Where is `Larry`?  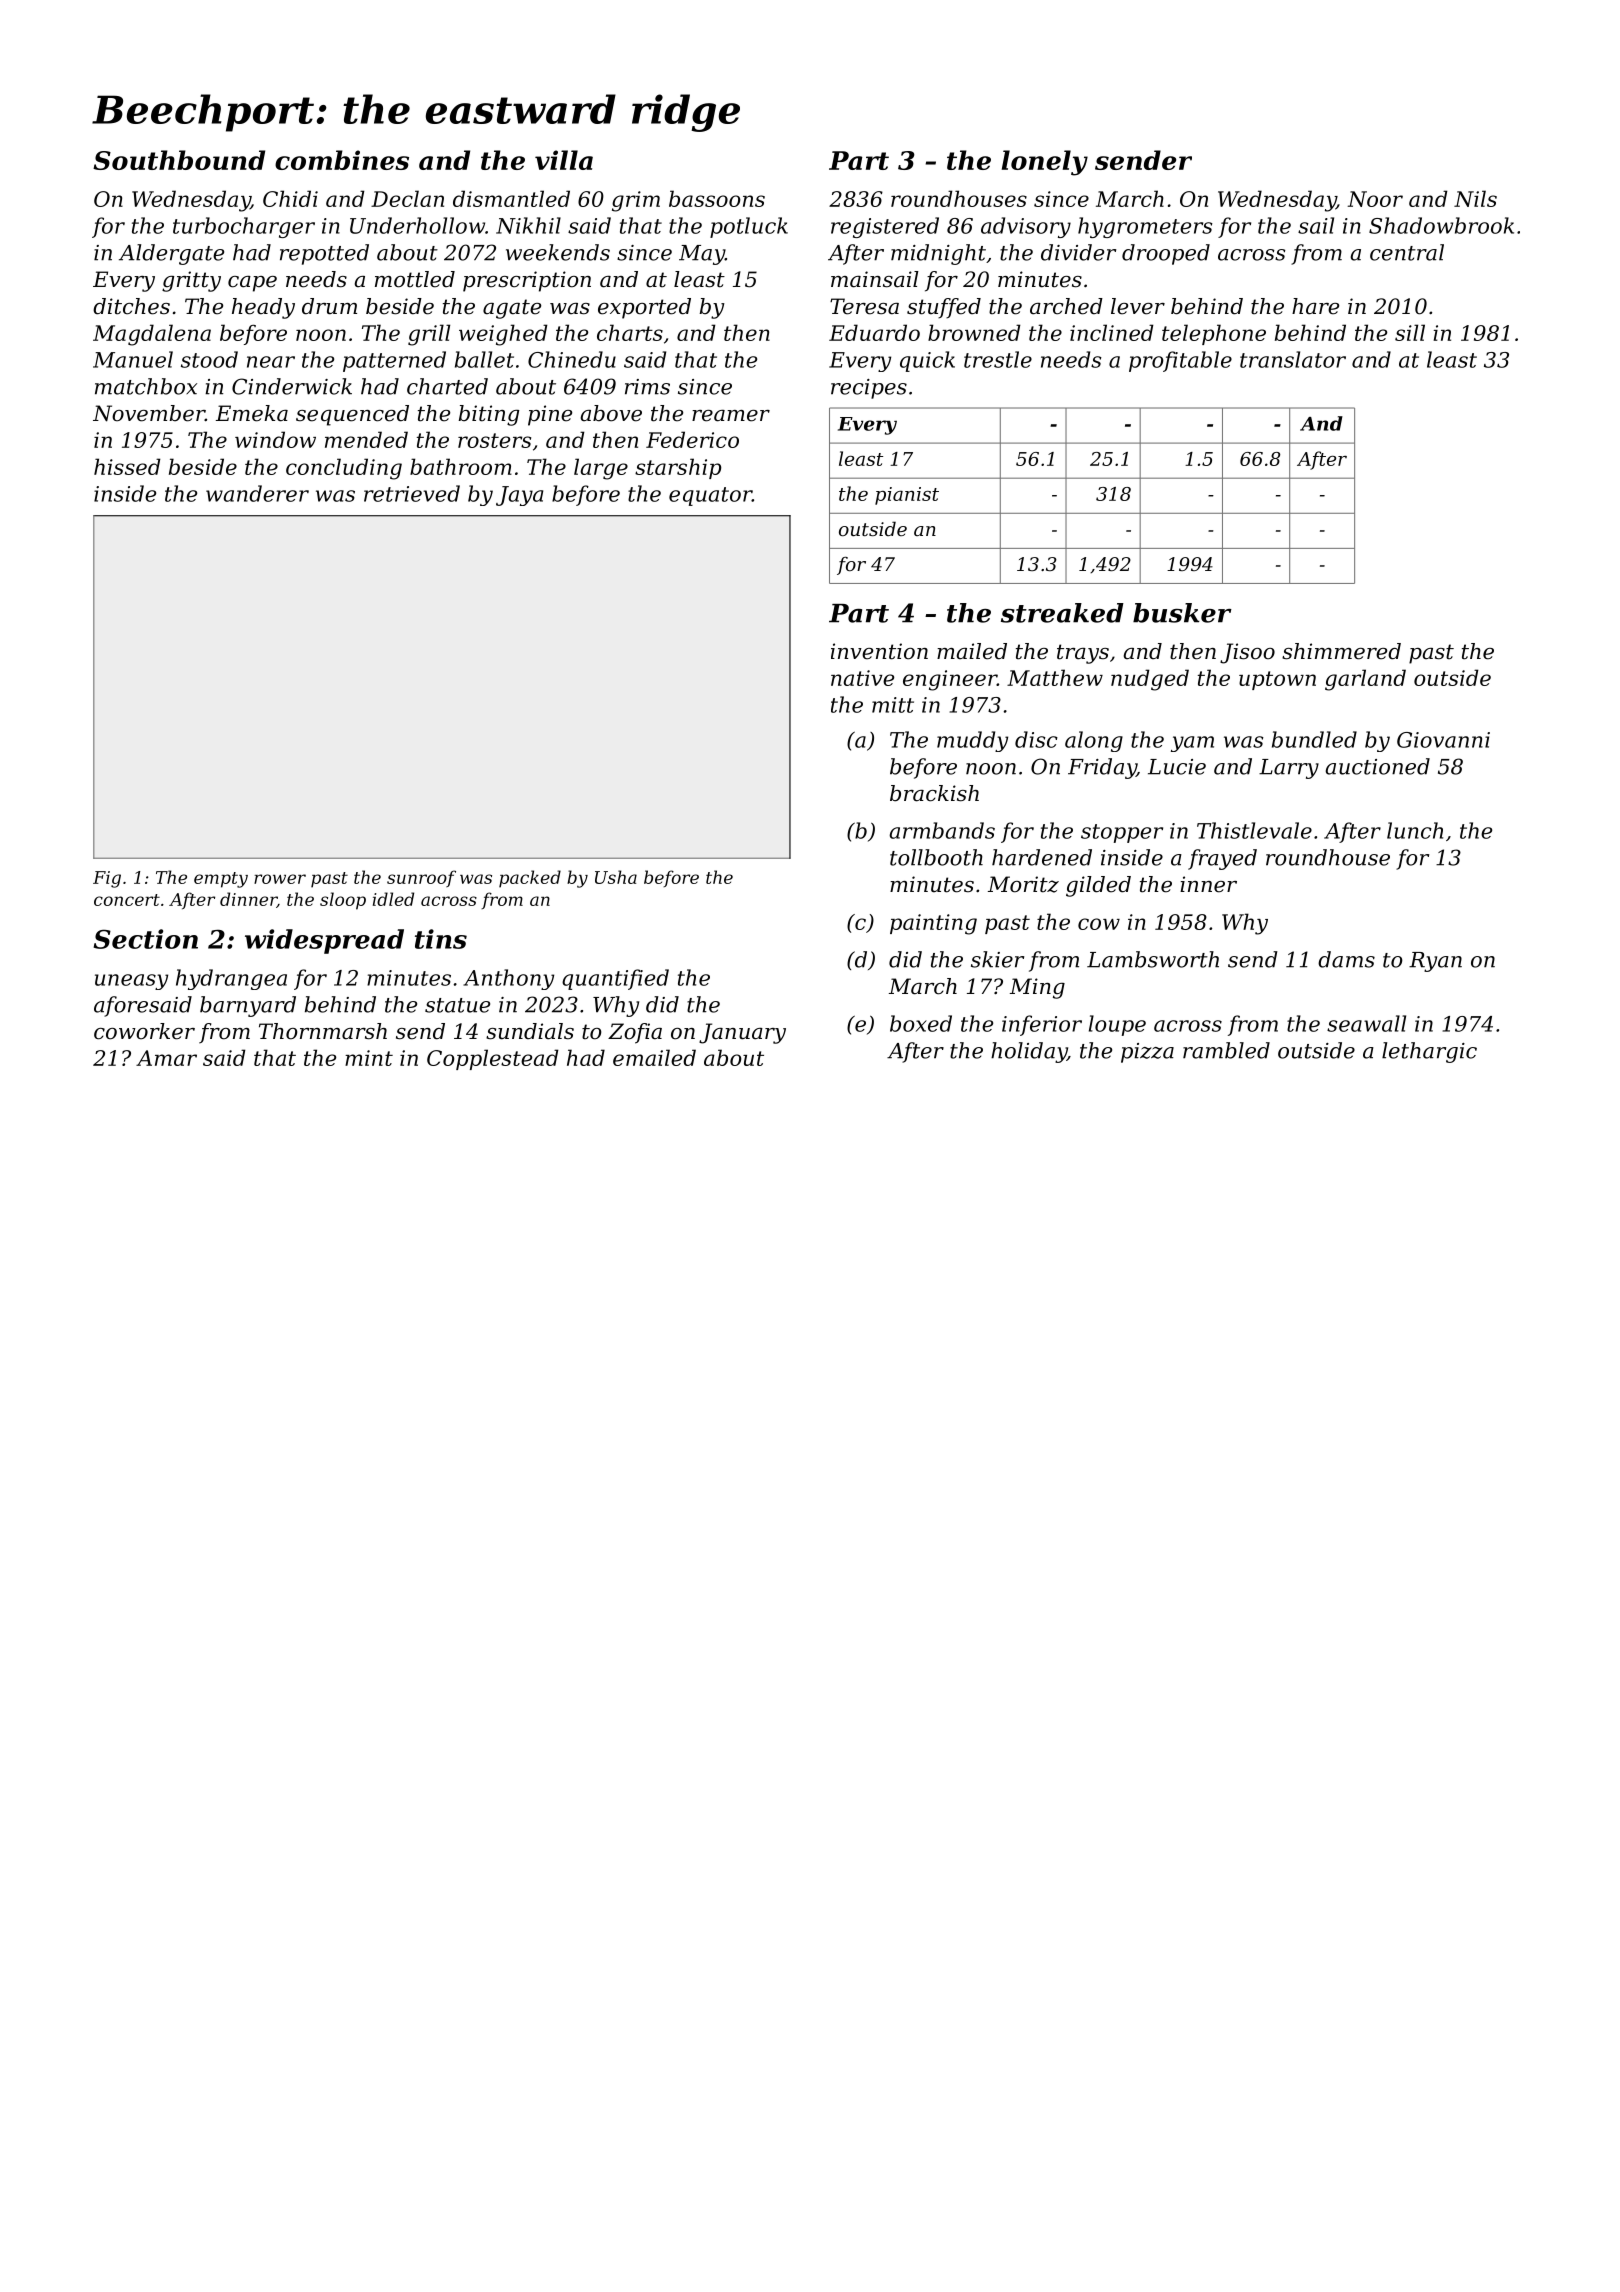 Larry is located at coordinates (1289, 769).
